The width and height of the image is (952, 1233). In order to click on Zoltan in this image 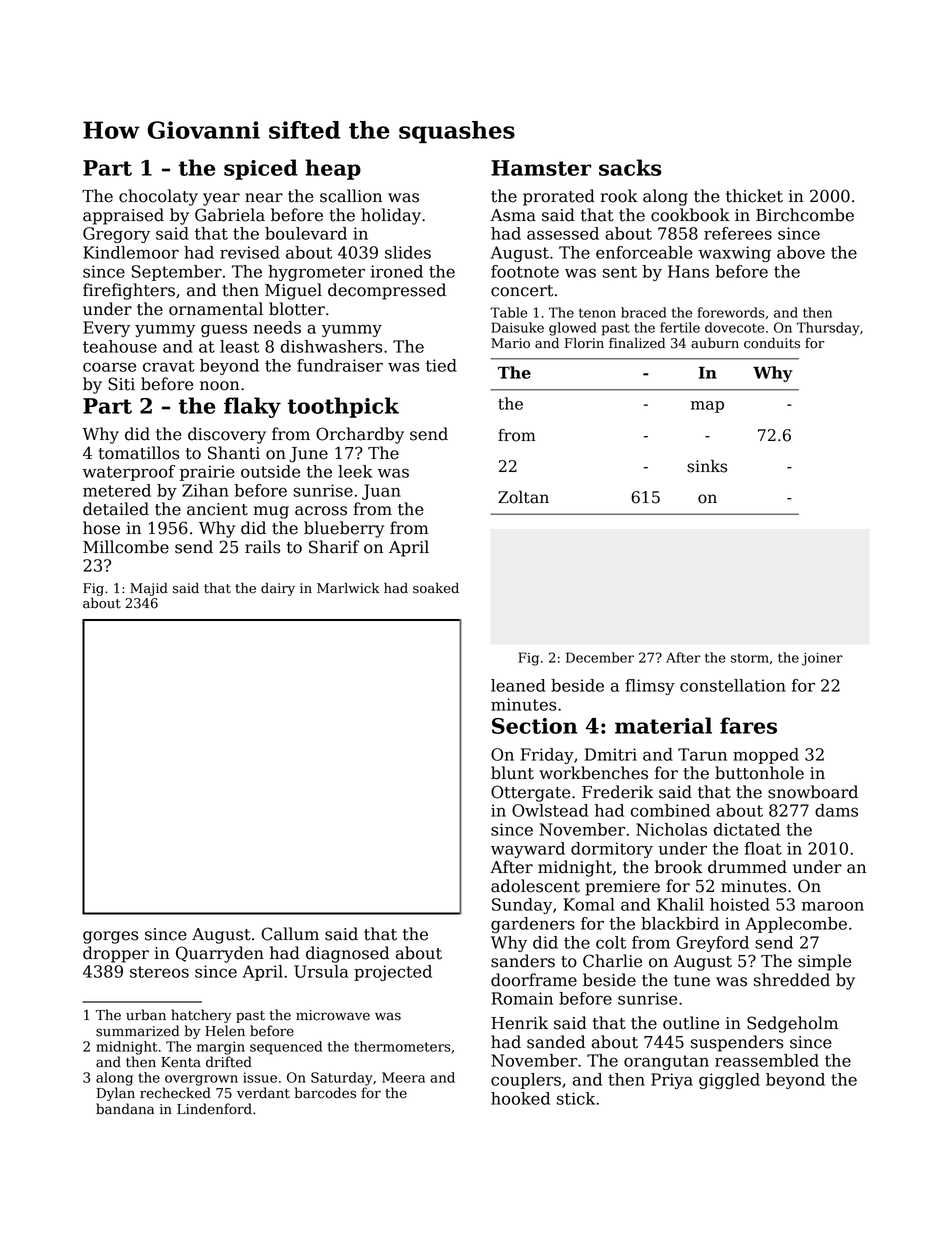, I will do `click(523, 497)`.
